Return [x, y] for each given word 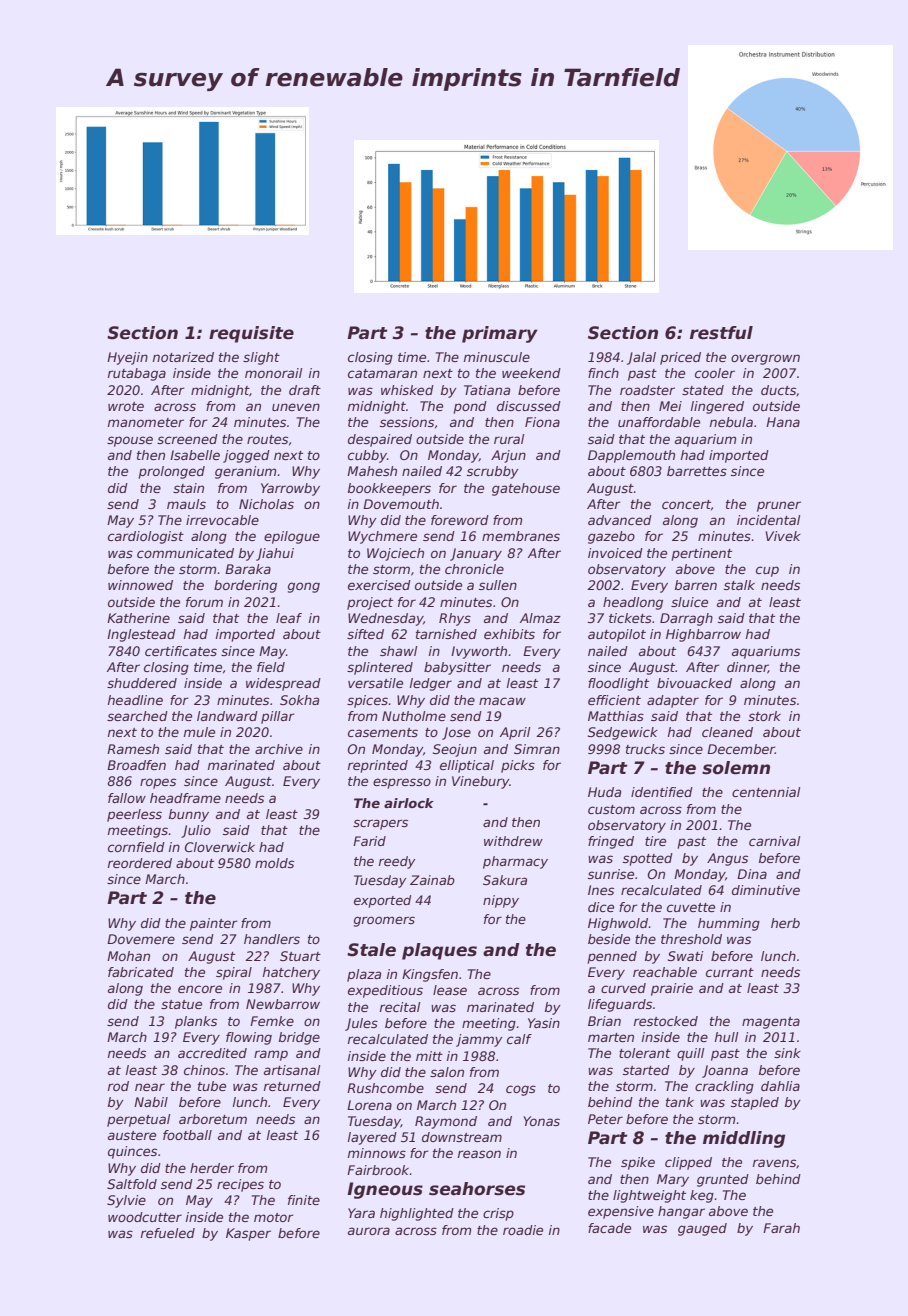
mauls [186, 504]
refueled [168, 1233]
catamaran [382, 373]
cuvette [691, 907]
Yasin [544, 1023]
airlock [409, 803]
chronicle [474, 569]
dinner [747, 668]
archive [279, 749]
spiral [234, 973]
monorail [273, 373]
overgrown [765, 359]
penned [612, 957]
